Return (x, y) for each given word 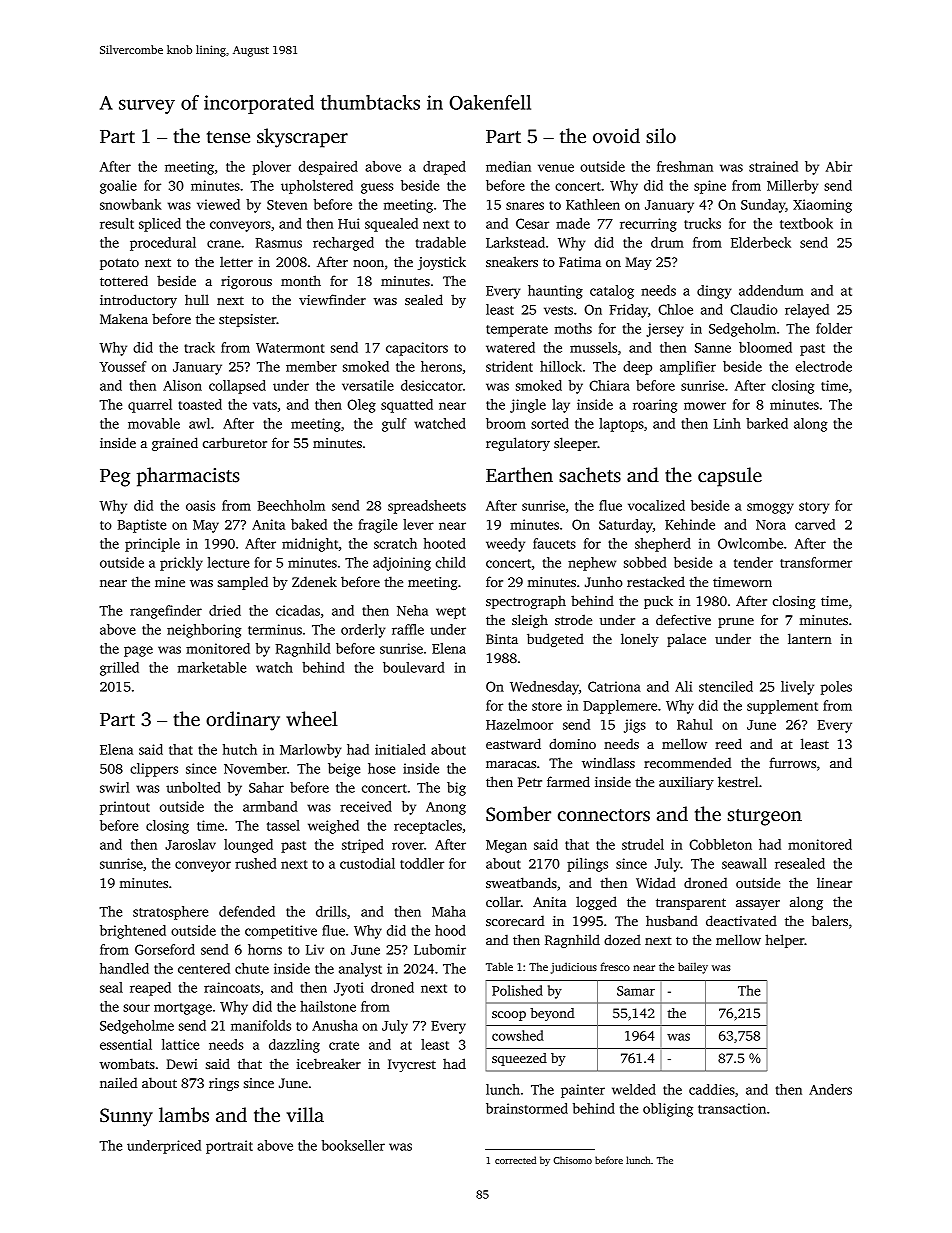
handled (124, 968)
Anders (830, 1089)
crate (344, 1045)
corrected (515, 1160)
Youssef (123, 366)
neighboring (204, 631)
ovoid (616, 136)
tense (228, 137)
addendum (771, 290)
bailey (693, 968)
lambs (184, 1115)
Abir (839, 166)
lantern (810, 638)
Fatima (580, 262)
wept (451, 613)
